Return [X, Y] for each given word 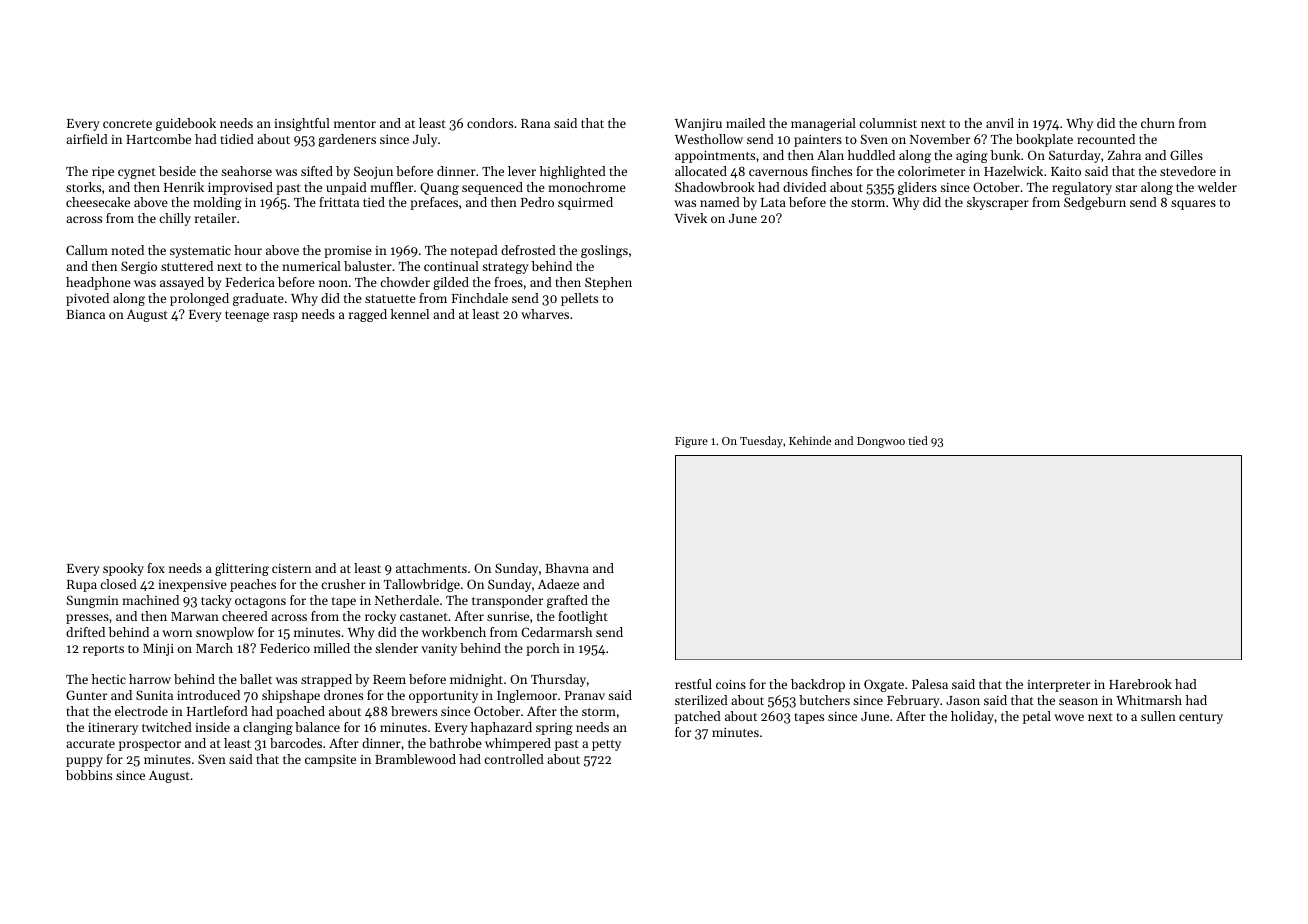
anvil [1000, 123]
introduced [208, 695]
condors [490, 123]
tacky [216, 601]
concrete [127, 124]
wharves [545, 314]
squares [1193, 205]
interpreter [1059, 686]
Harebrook [1140, 684]
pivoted [87, 299]
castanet [424, 617]
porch [543, 649]
